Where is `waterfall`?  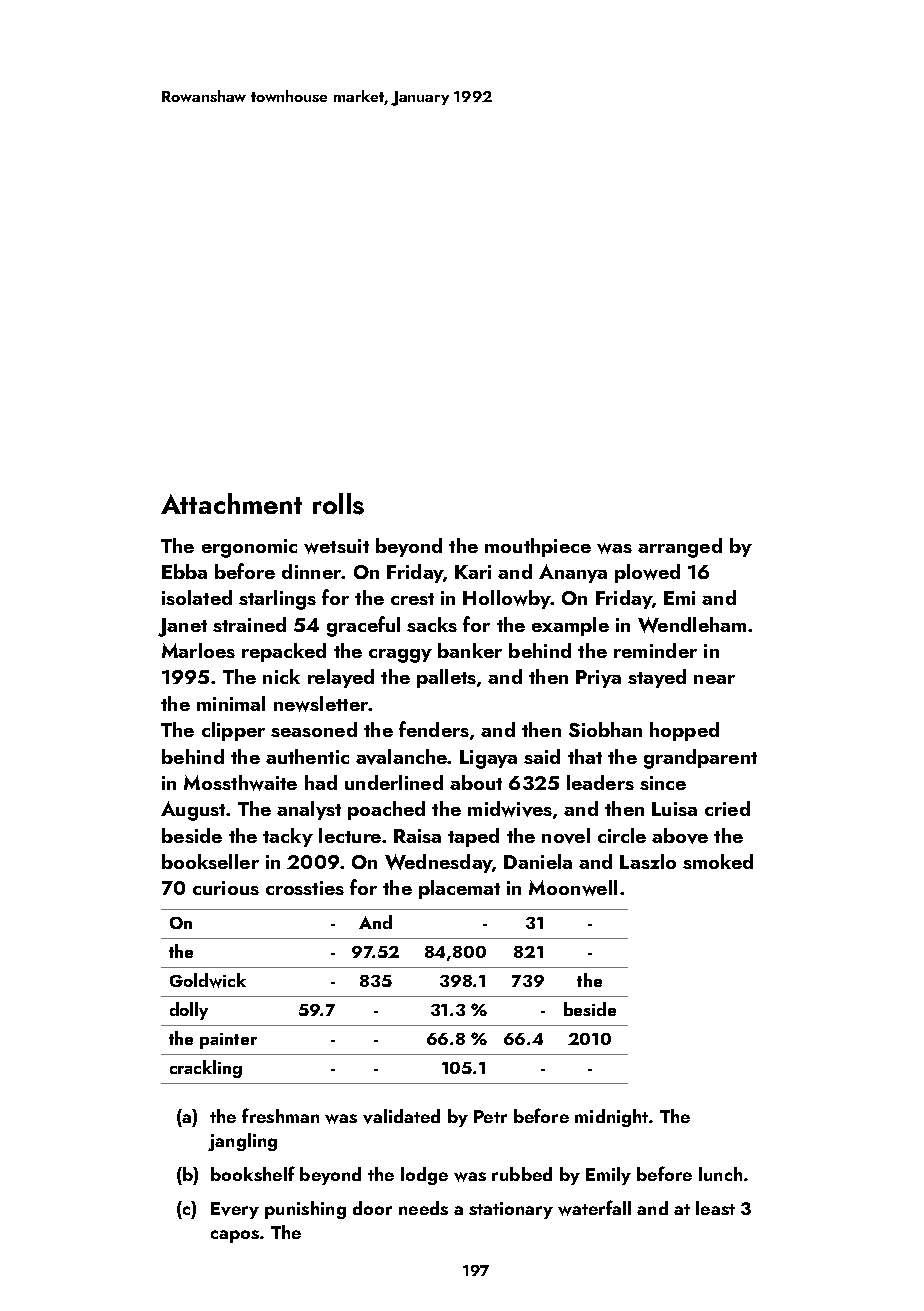 waterfall is located at coordinates (594, 1208).
